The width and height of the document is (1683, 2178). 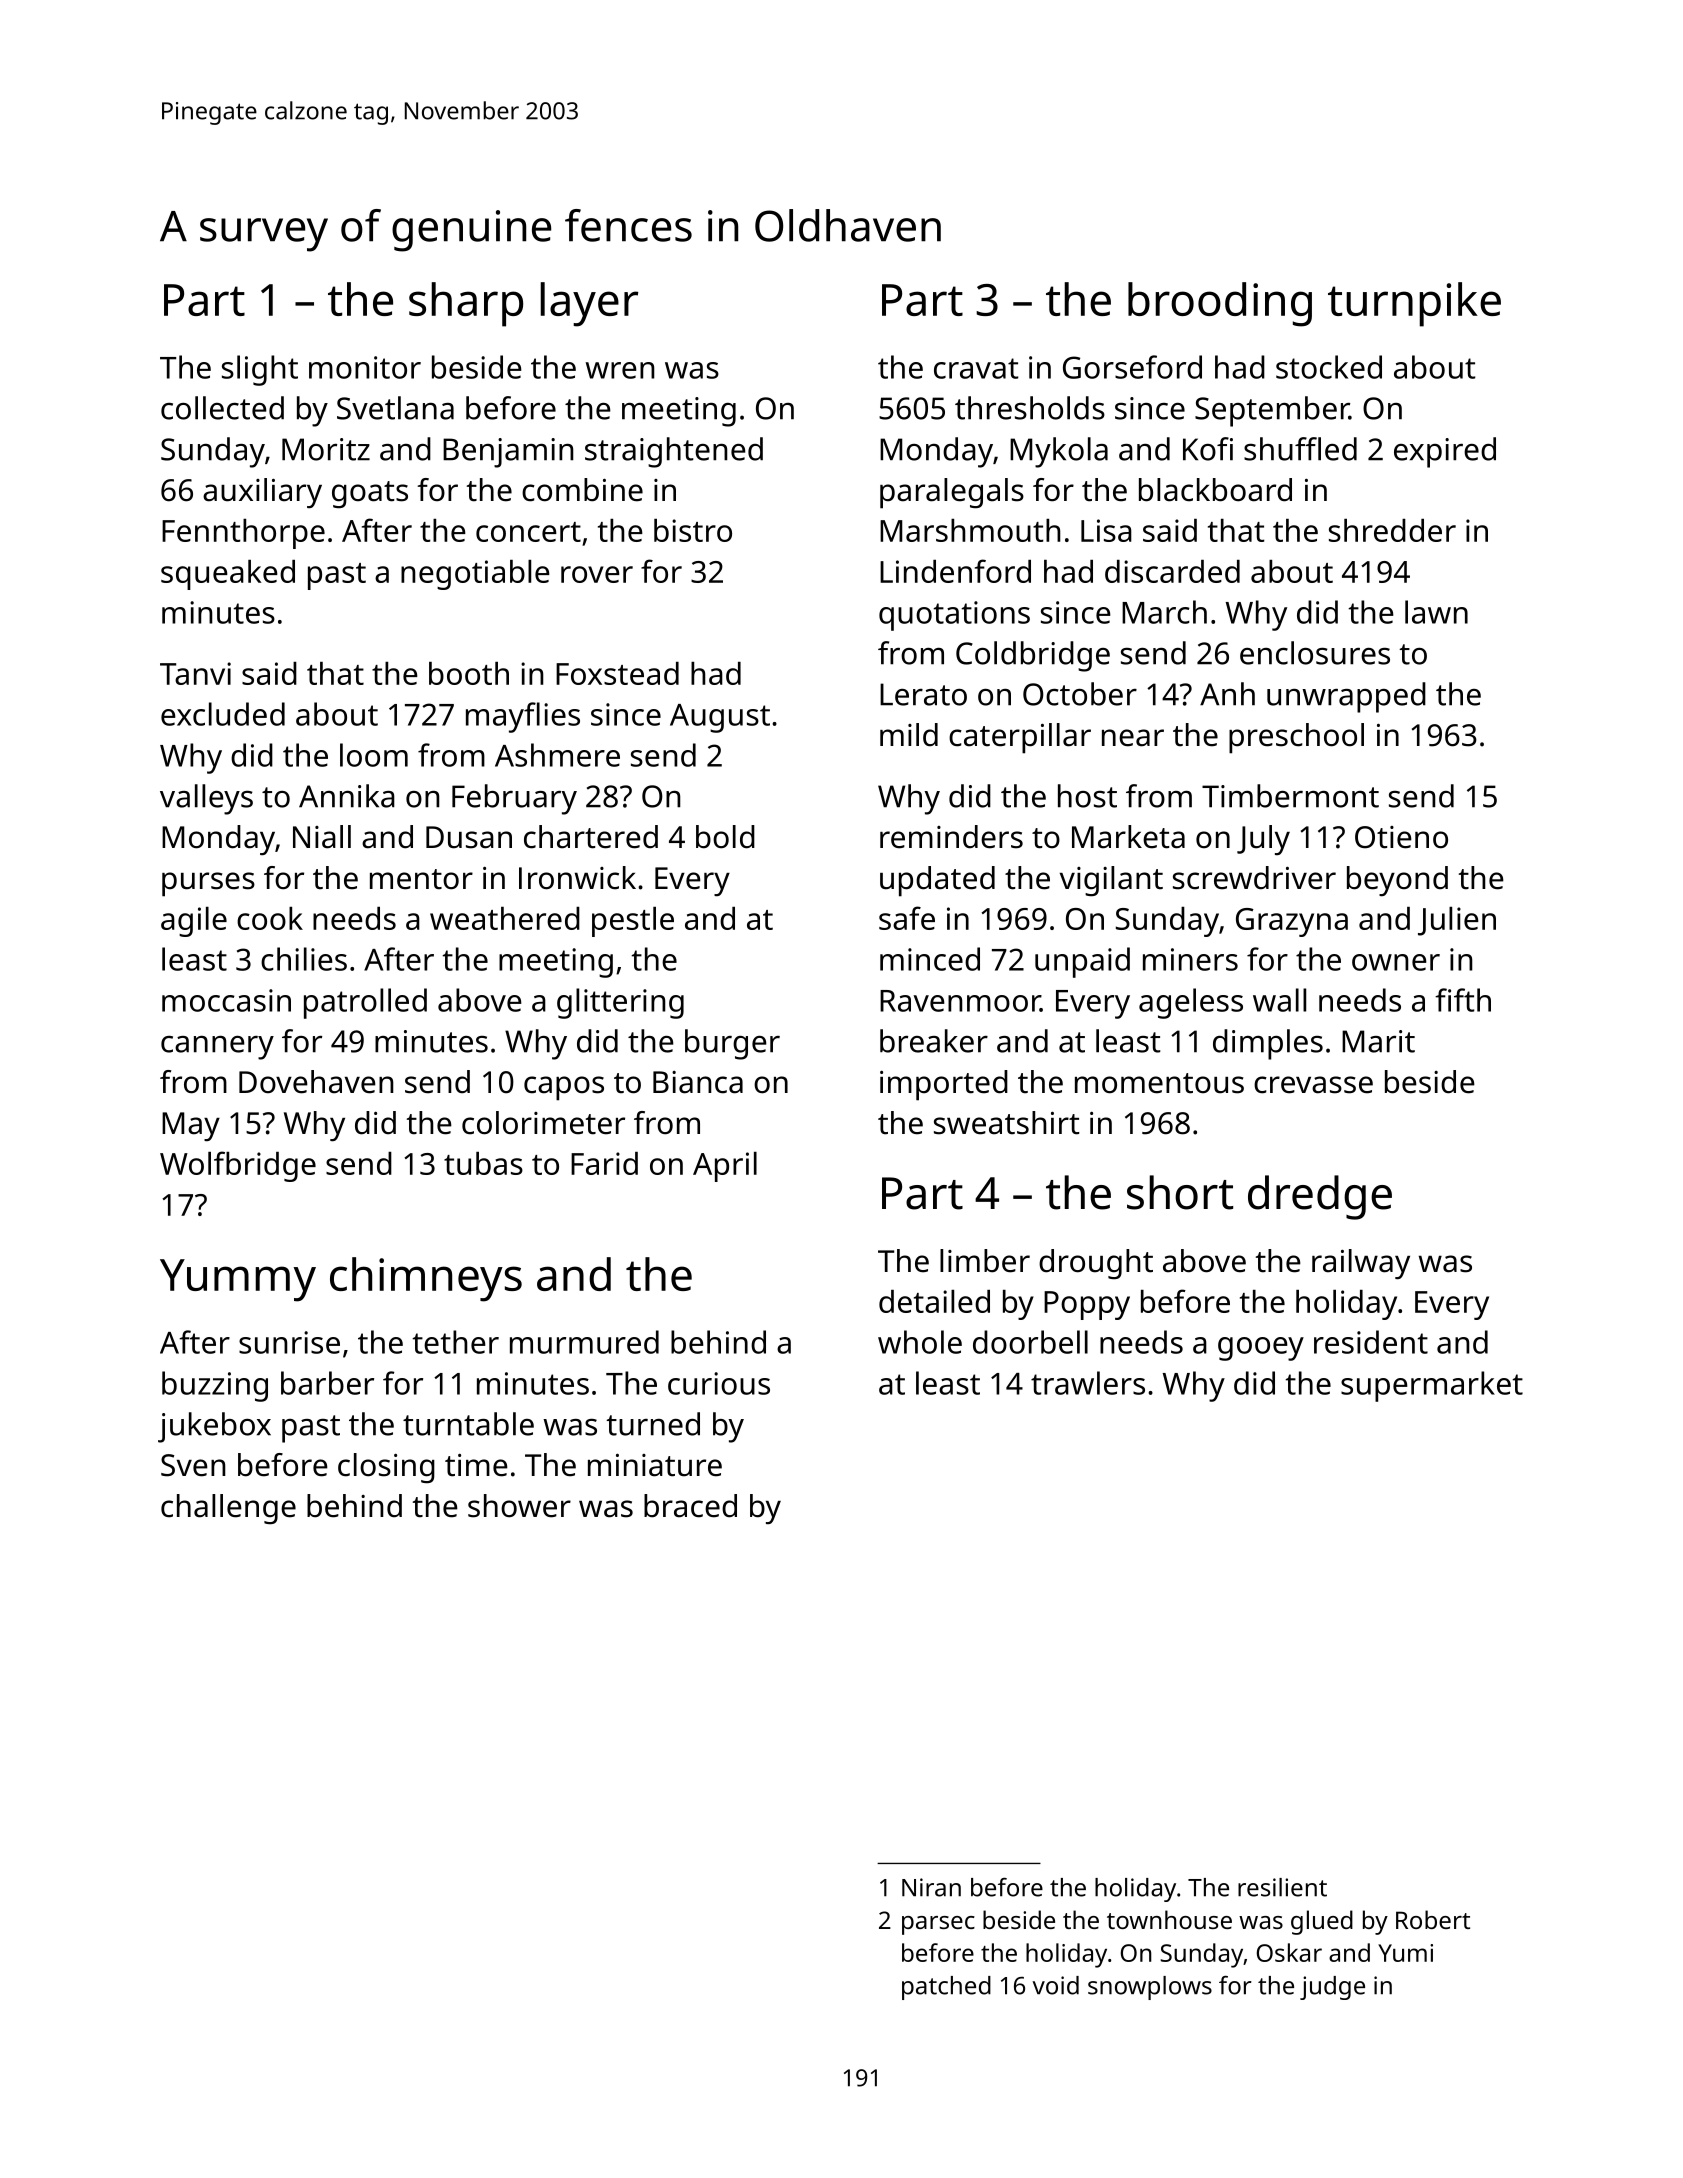 What do you see at coordinates (519, 1506) in the document?
I see `shower` at bounding box center [519, 1506].
